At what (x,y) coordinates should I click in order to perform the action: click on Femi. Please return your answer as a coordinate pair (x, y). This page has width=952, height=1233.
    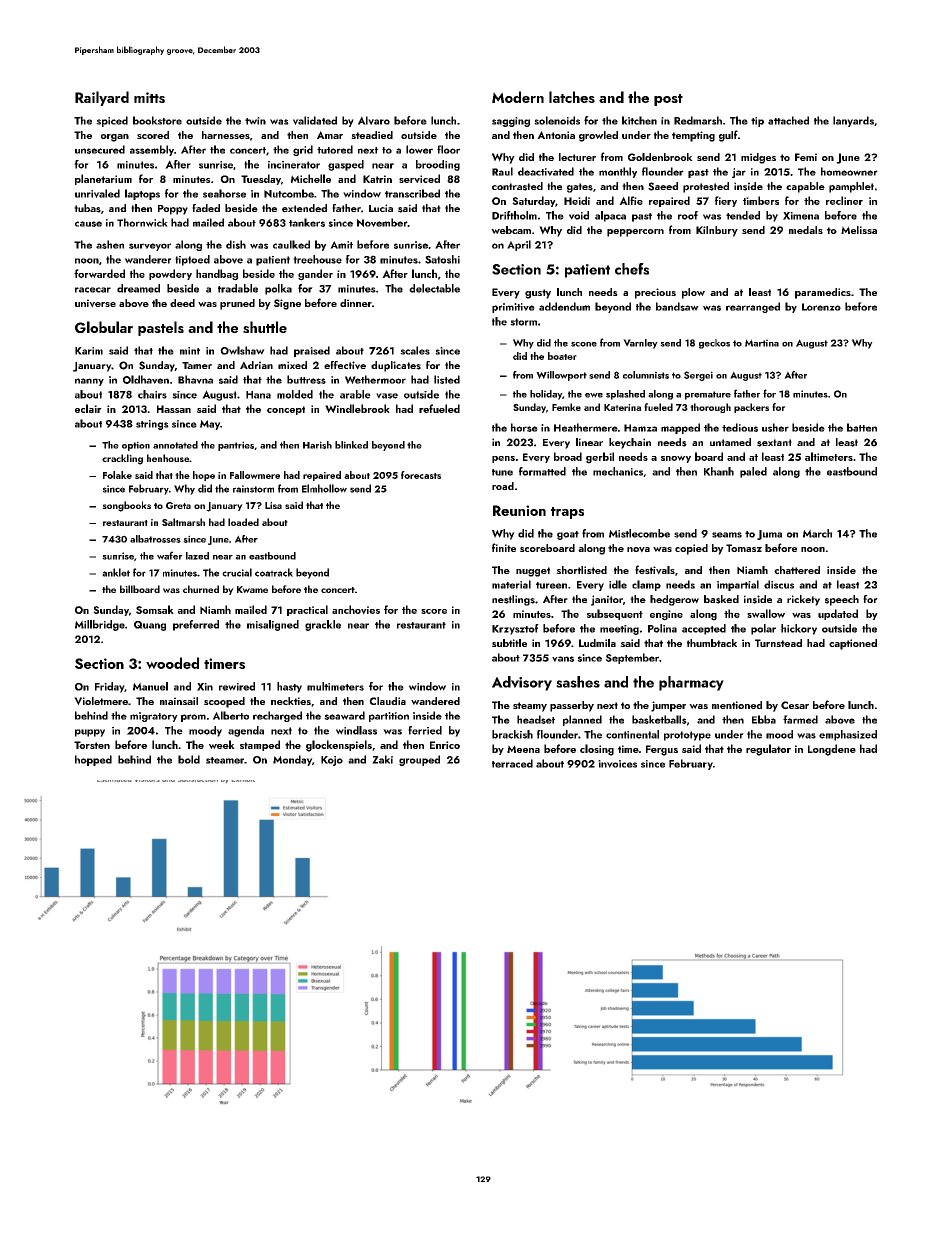
    Looking at the image, I should click on (806, 157).
